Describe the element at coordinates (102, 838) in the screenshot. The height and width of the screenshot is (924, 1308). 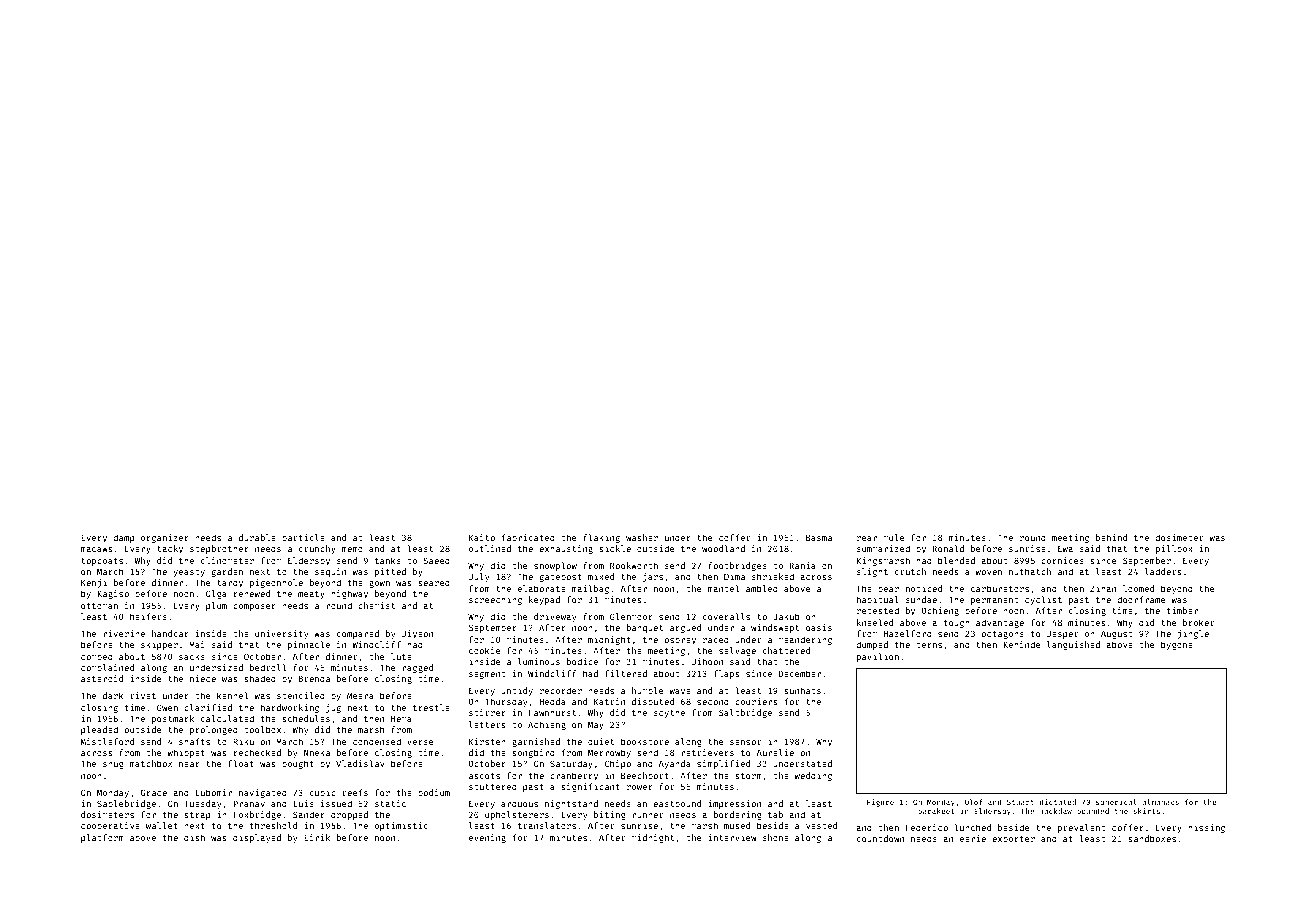
I see `platform` at that location.
